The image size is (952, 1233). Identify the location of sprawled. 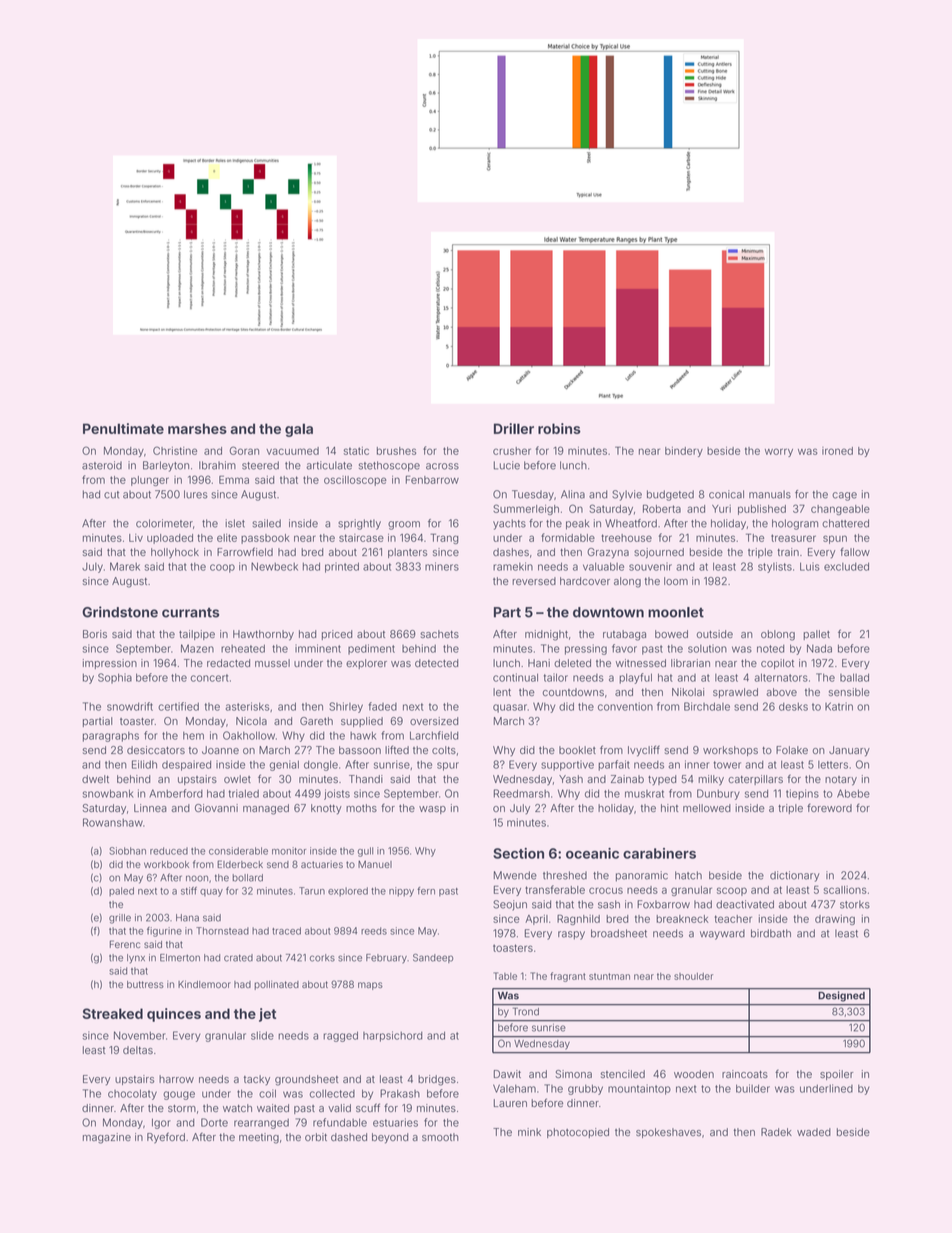
(735, 693).
